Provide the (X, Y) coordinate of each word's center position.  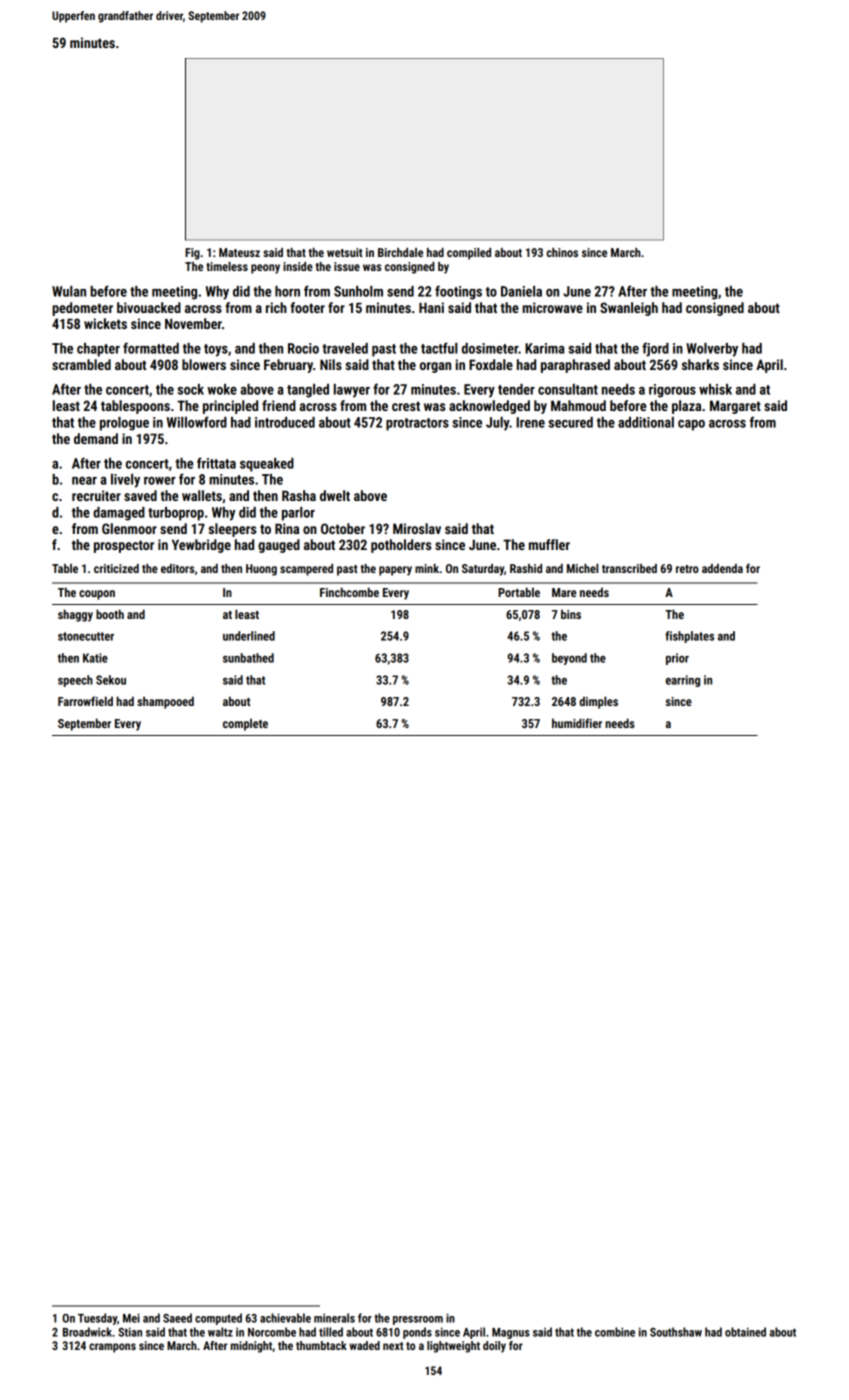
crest (406, 406)
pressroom (418, 1320)
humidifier (577, 723)
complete (245, 724)
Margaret (735, 407)
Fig (192, 254)
